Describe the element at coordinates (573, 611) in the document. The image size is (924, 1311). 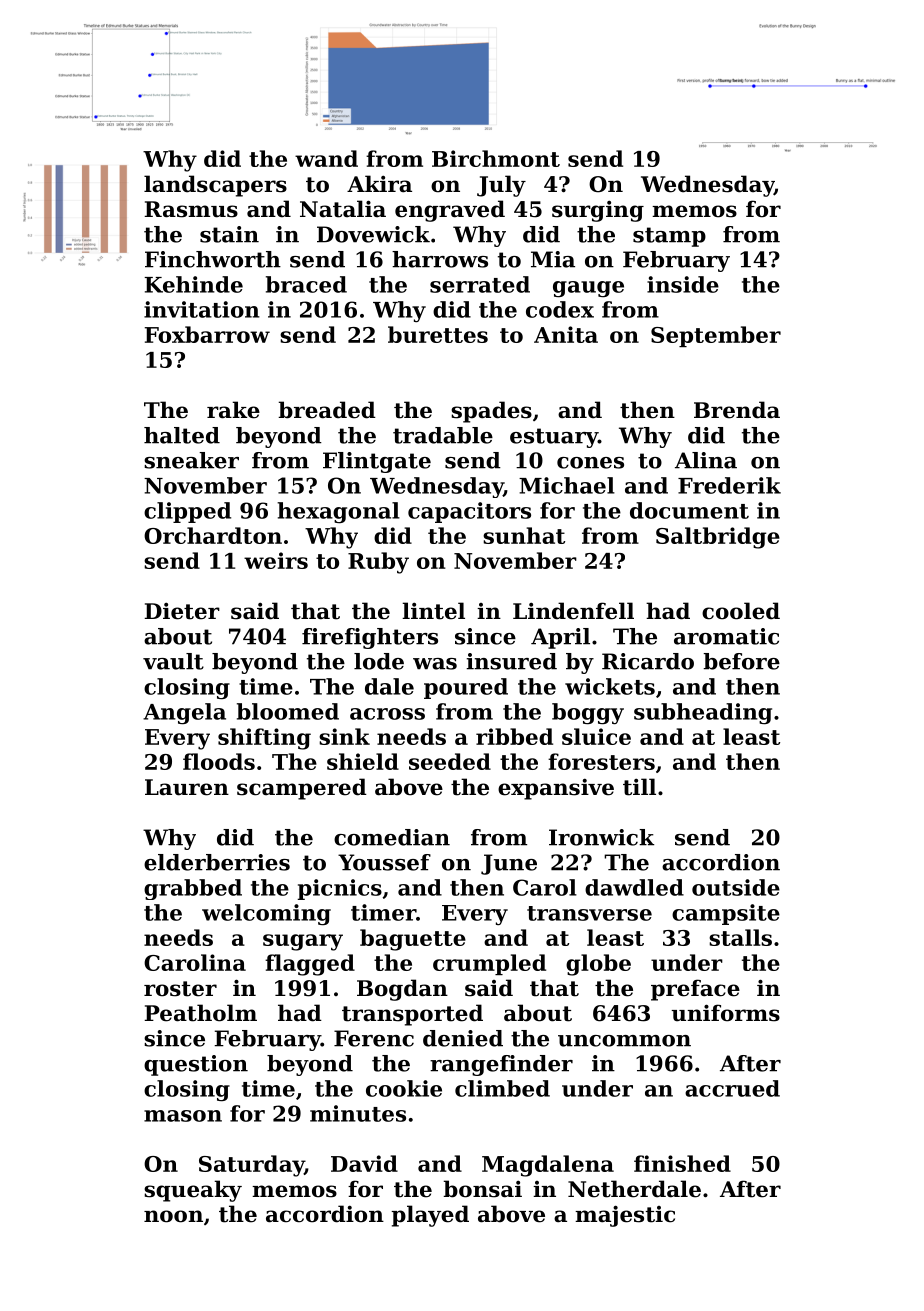
I see `Lindenfell` at that location.
